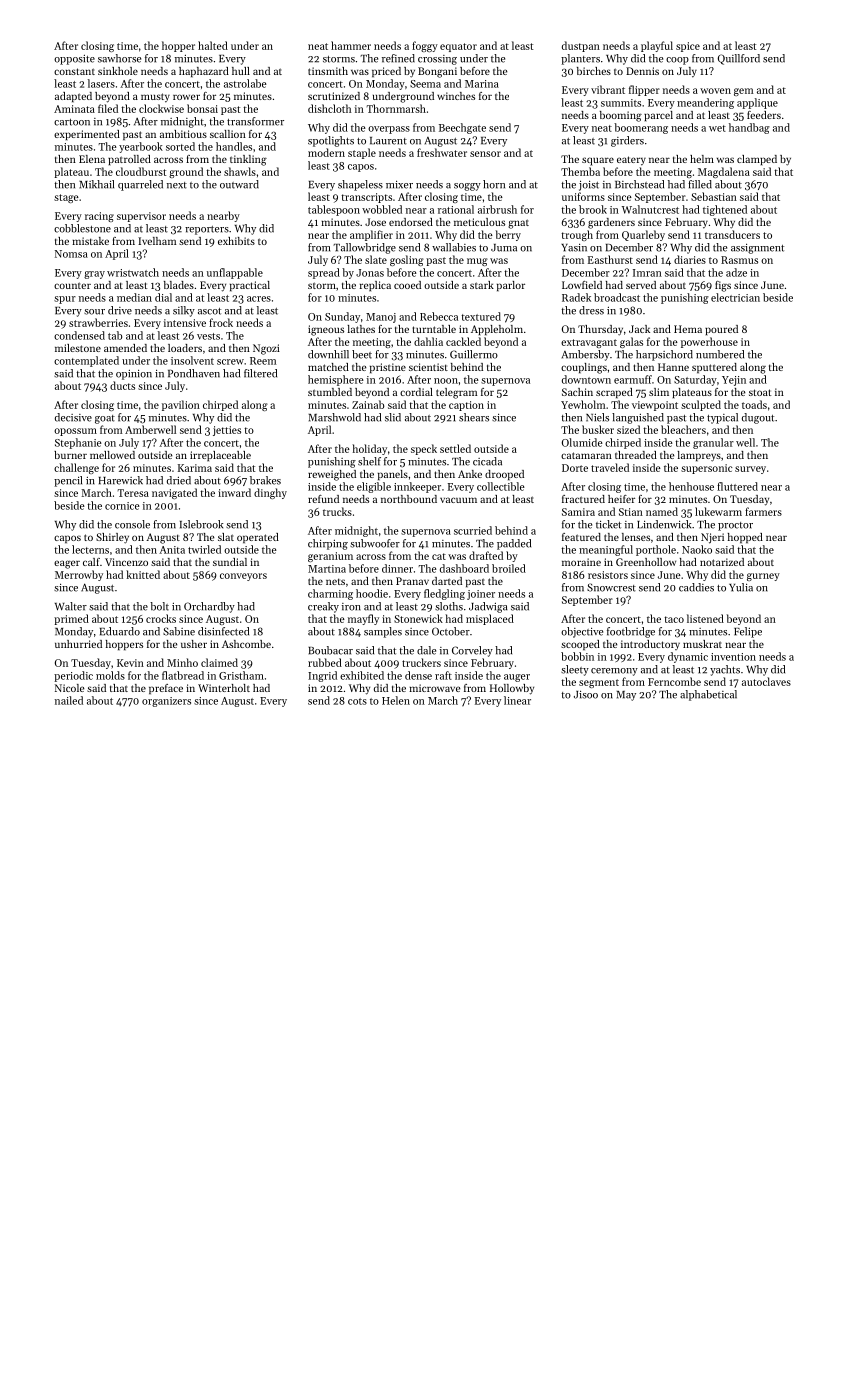 The width and height of the page is (849, 1400). I want to click on jetties, so click(227, 431).
